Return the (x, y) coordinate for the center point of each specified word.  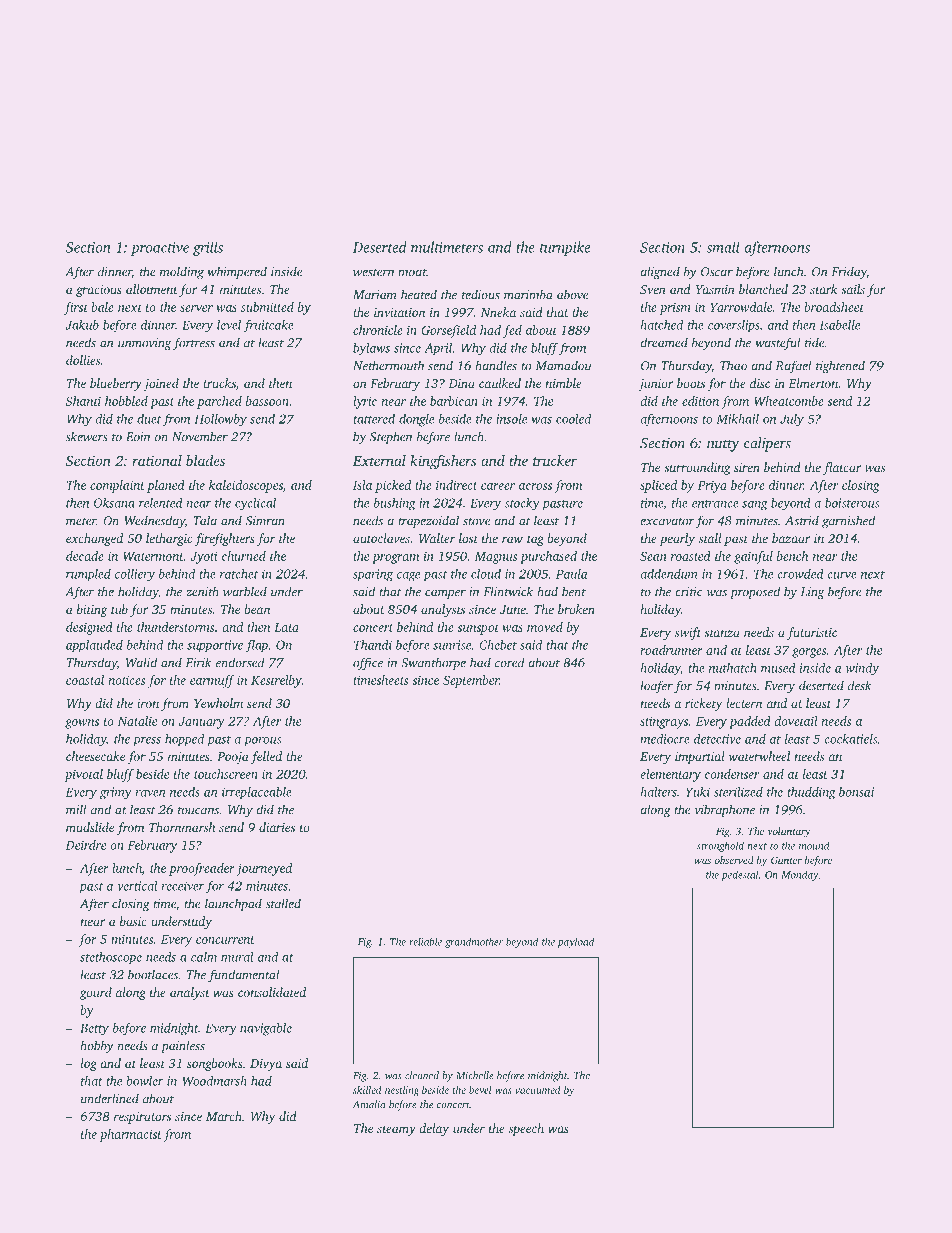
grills (208, 248)
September (471, 681)
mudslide (90, 827)
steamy (396, 1130)
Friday (849, 272)
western (373, 272)
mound (814, 846)
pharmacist (130, 1135)
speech (526, 1129)
